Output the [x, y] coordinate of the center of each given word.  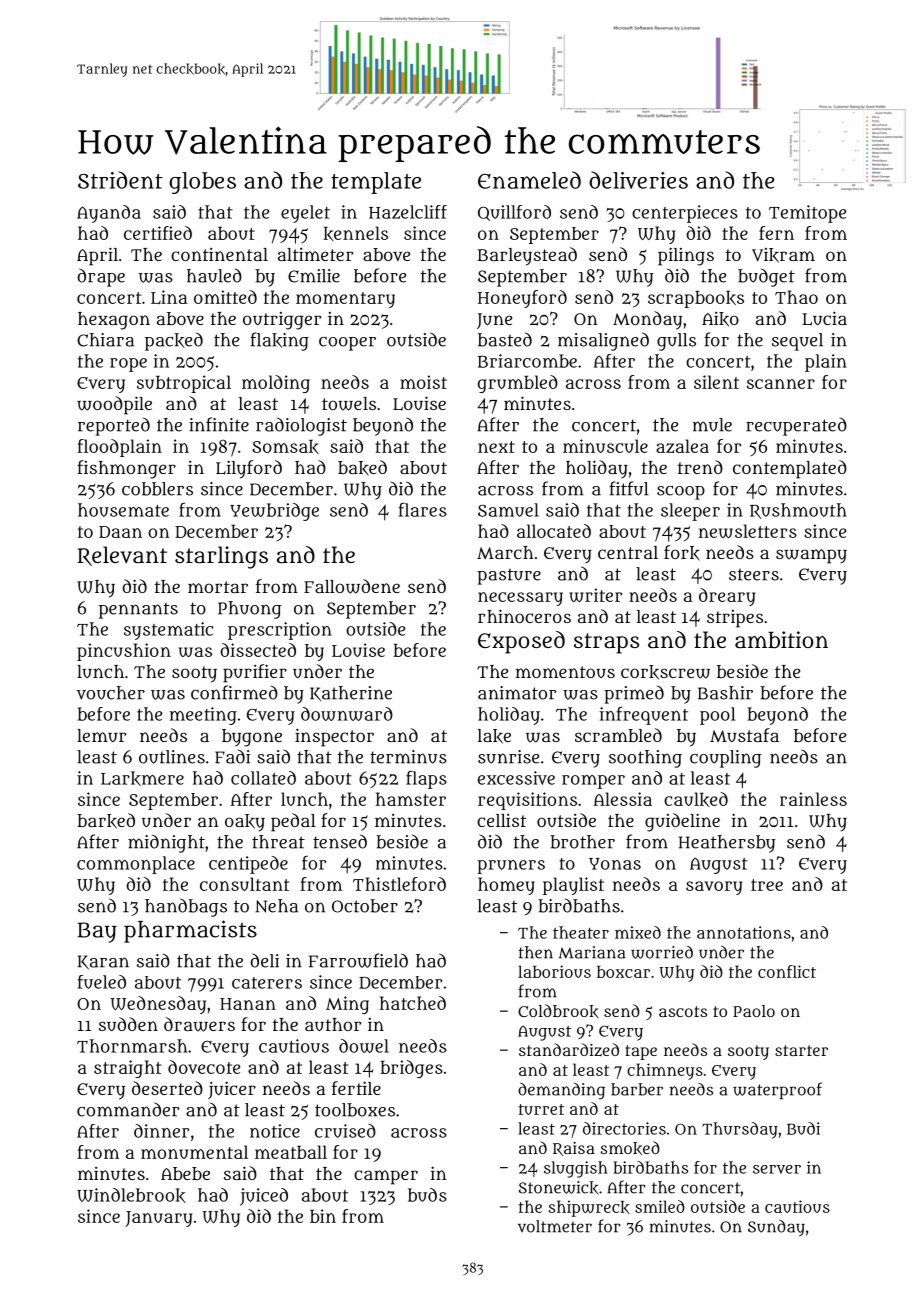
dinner [161, 1131]
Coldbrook [558, 1011]
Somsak [285, 447]
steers [754, 574]
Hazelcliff [408, 212]
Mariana [592, 952]
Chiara [105, 340]
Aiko [720, 319]
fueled [101, 982]
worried [662, 952]
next [496, 447]
